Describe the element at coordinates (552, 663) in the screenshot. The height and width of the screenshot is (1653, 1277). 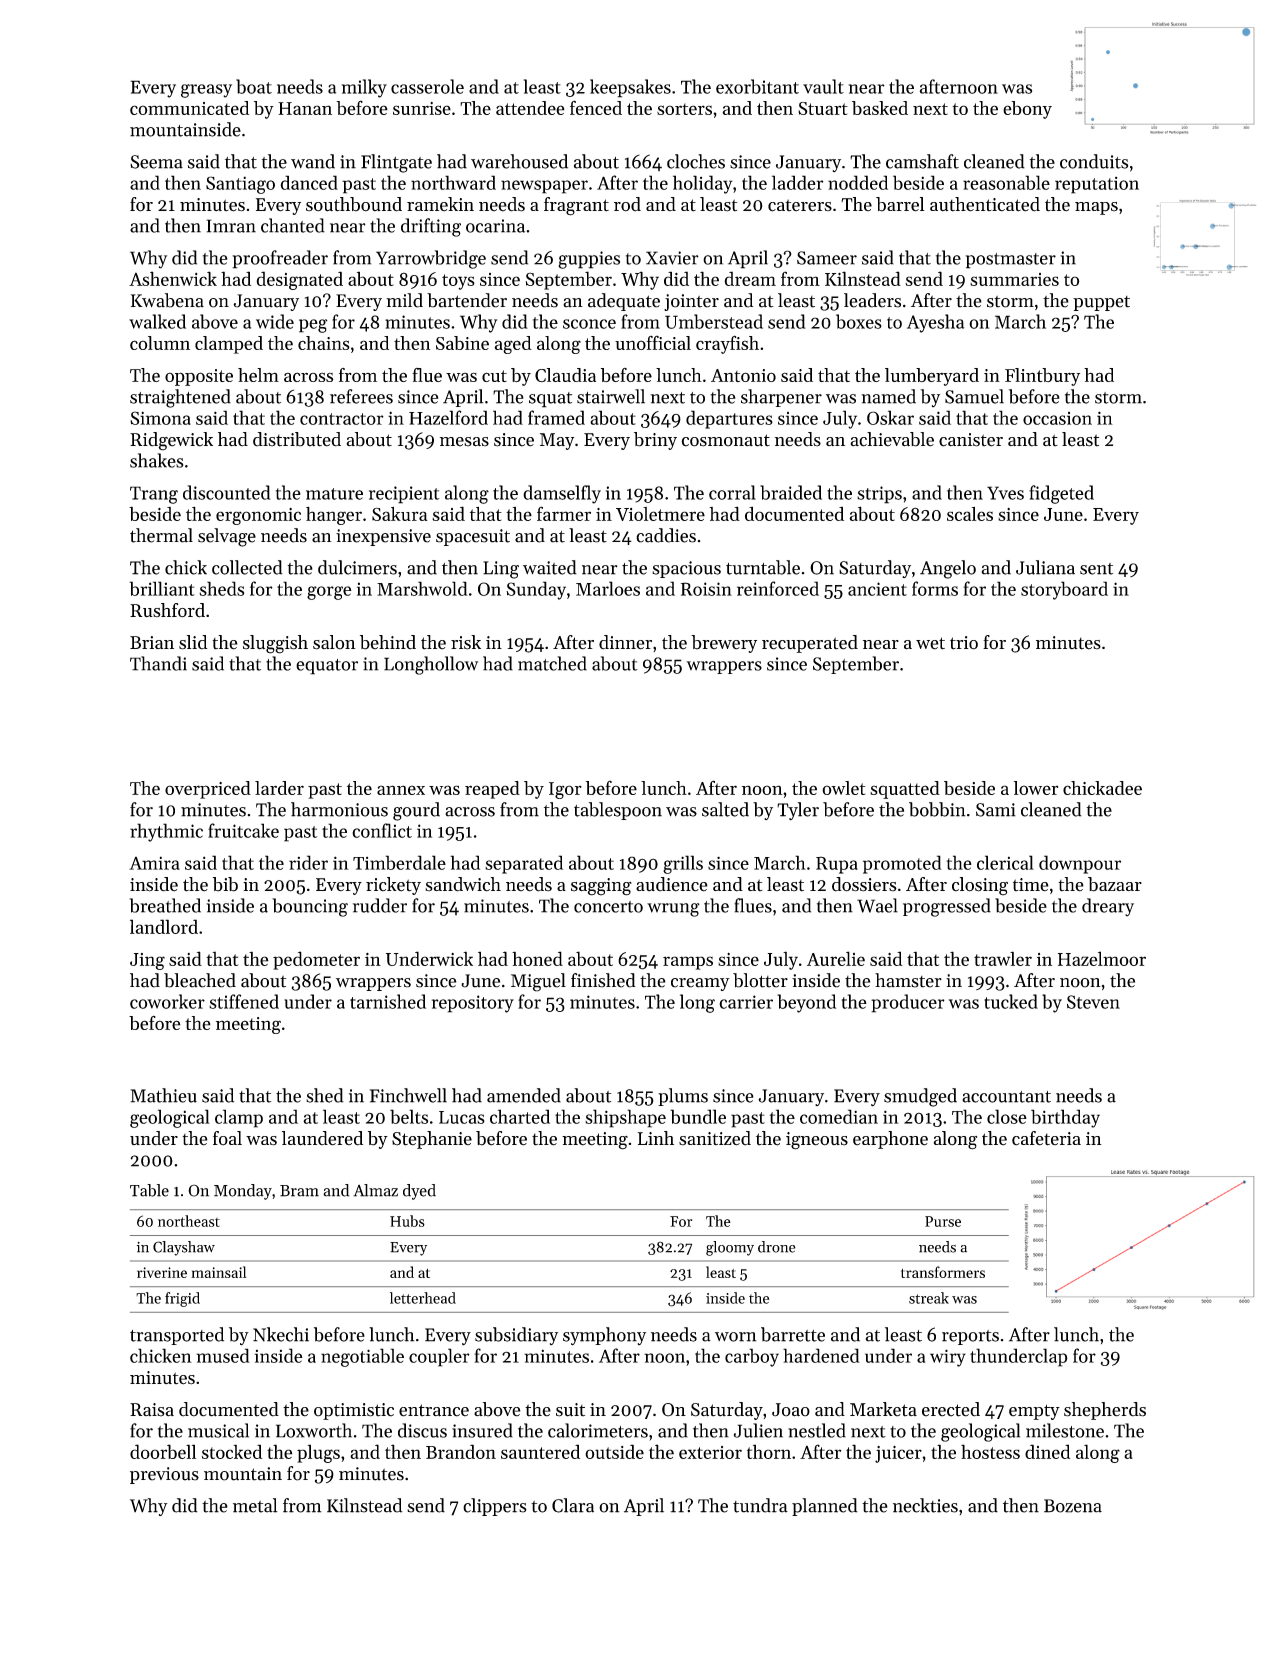
I see `matched` at that location.
